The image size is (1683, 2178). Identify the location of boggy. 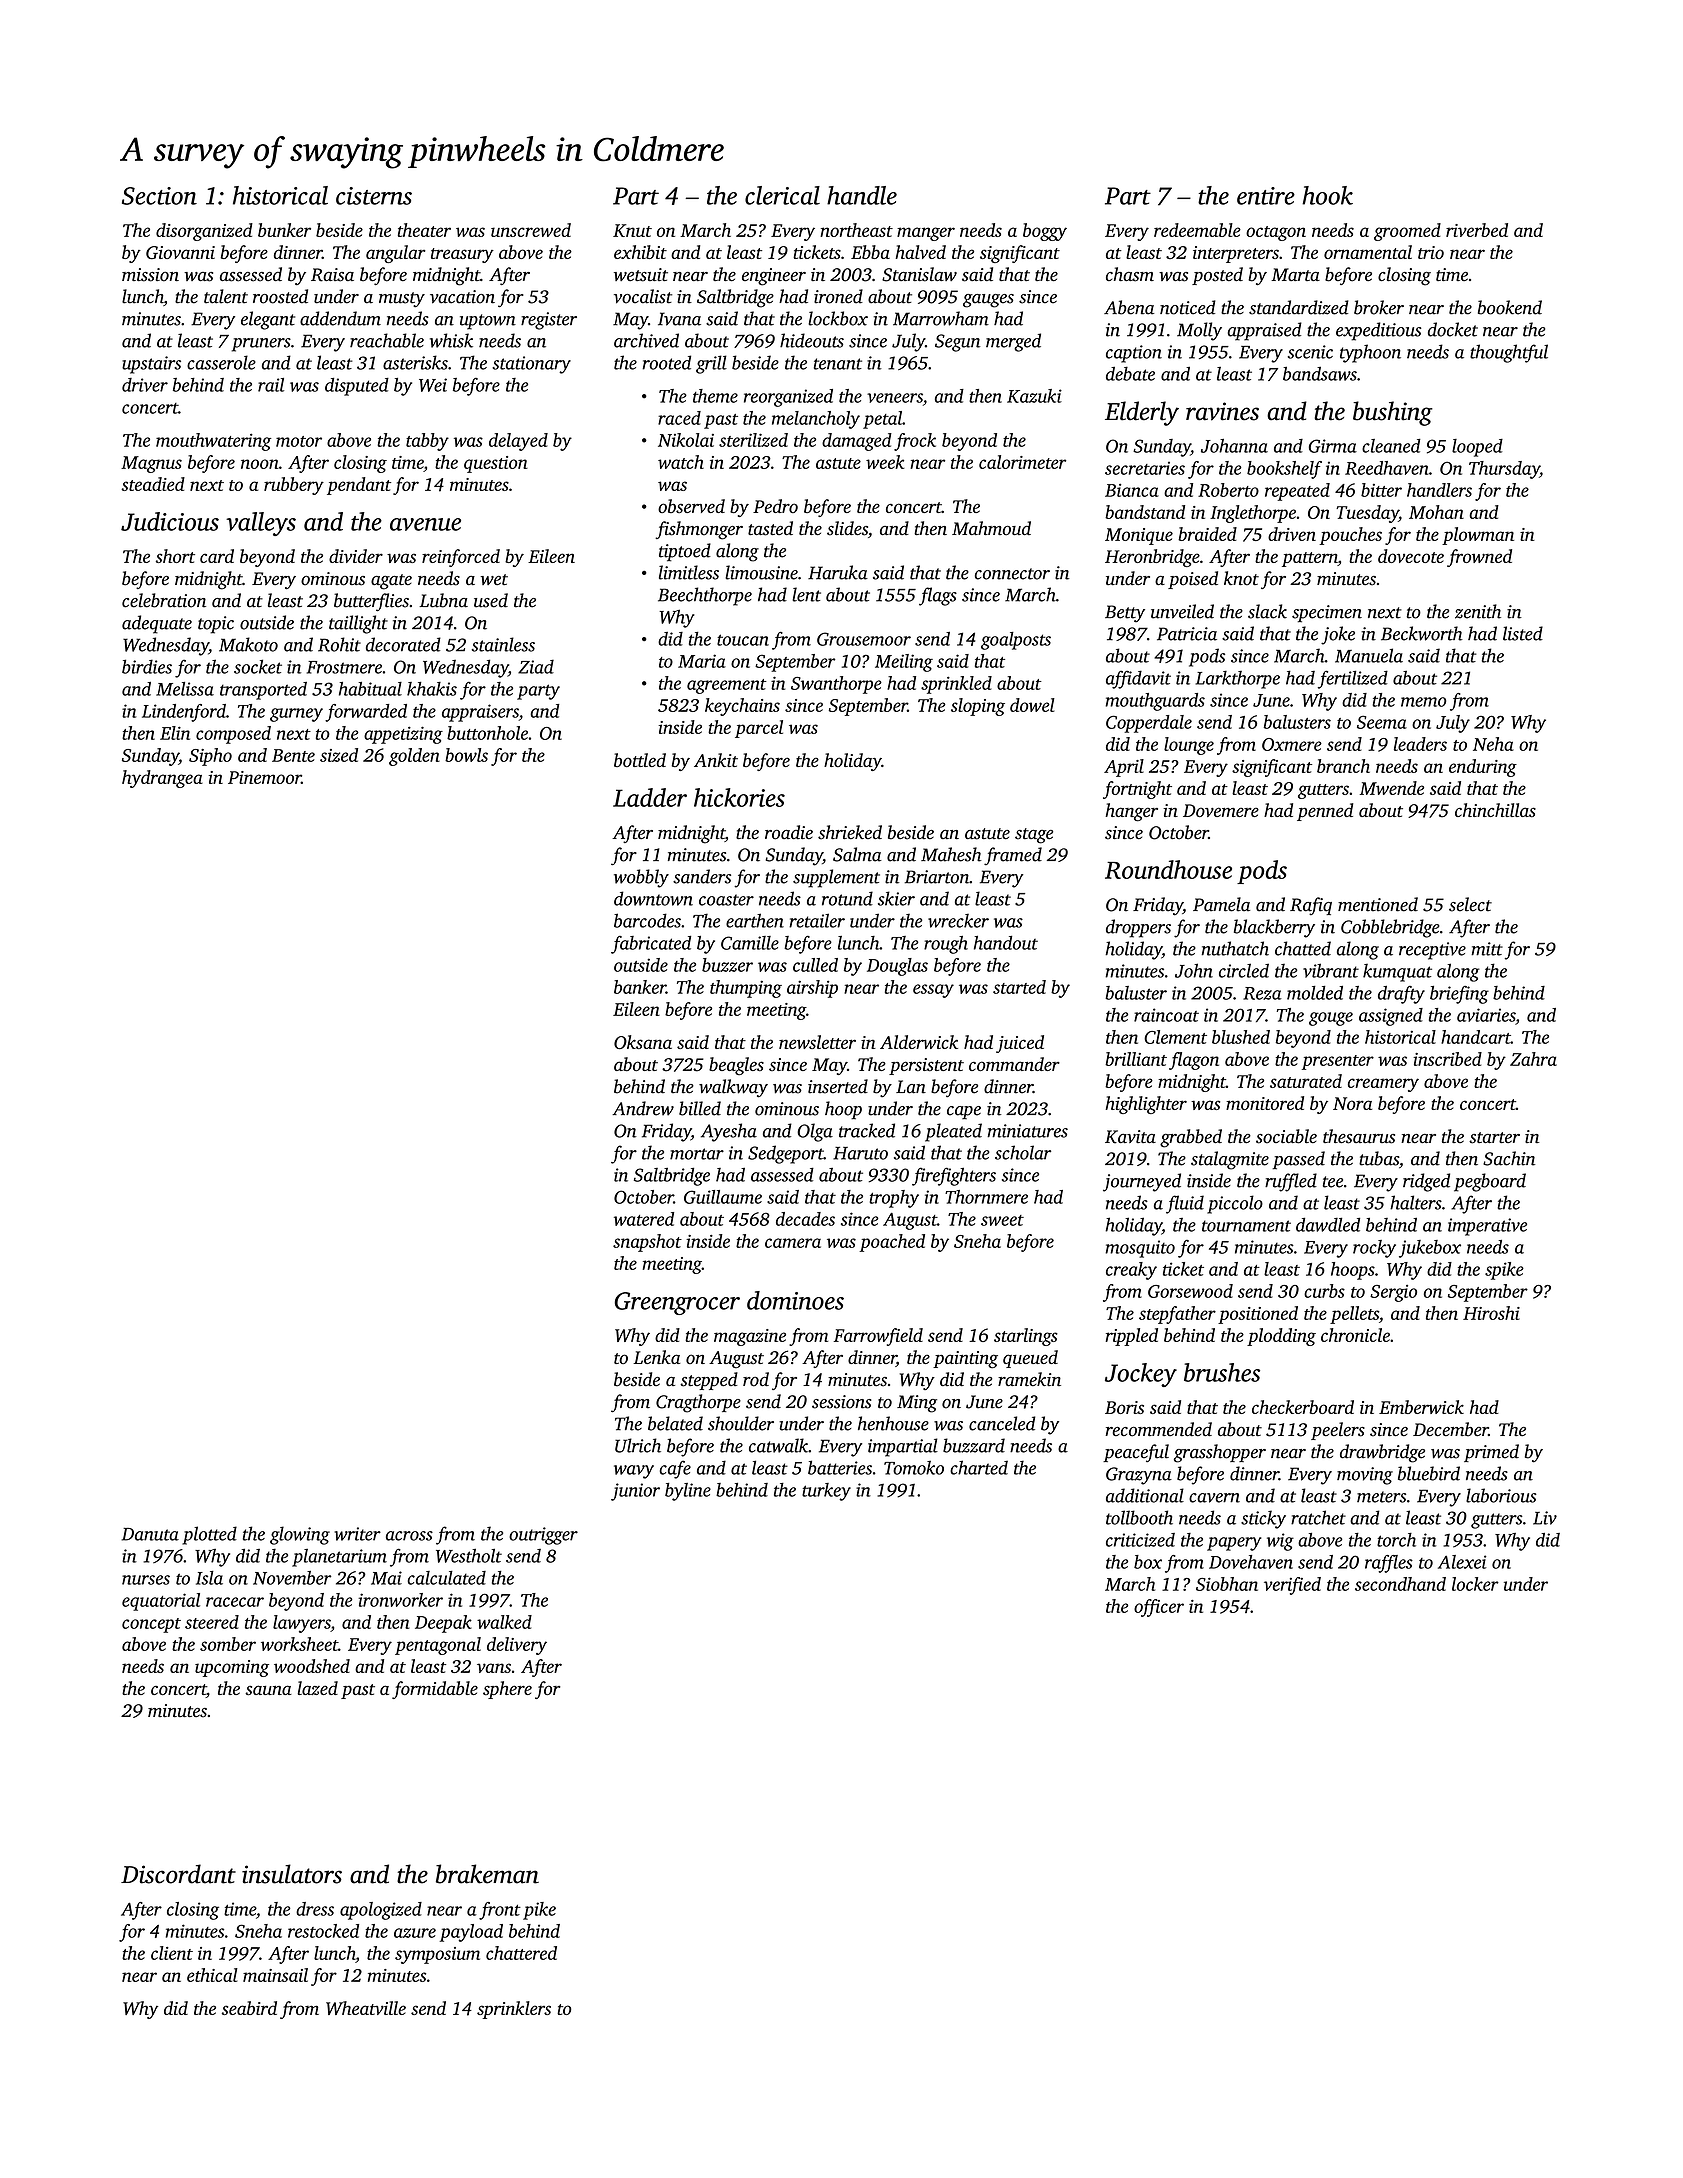
(1045, 232).
